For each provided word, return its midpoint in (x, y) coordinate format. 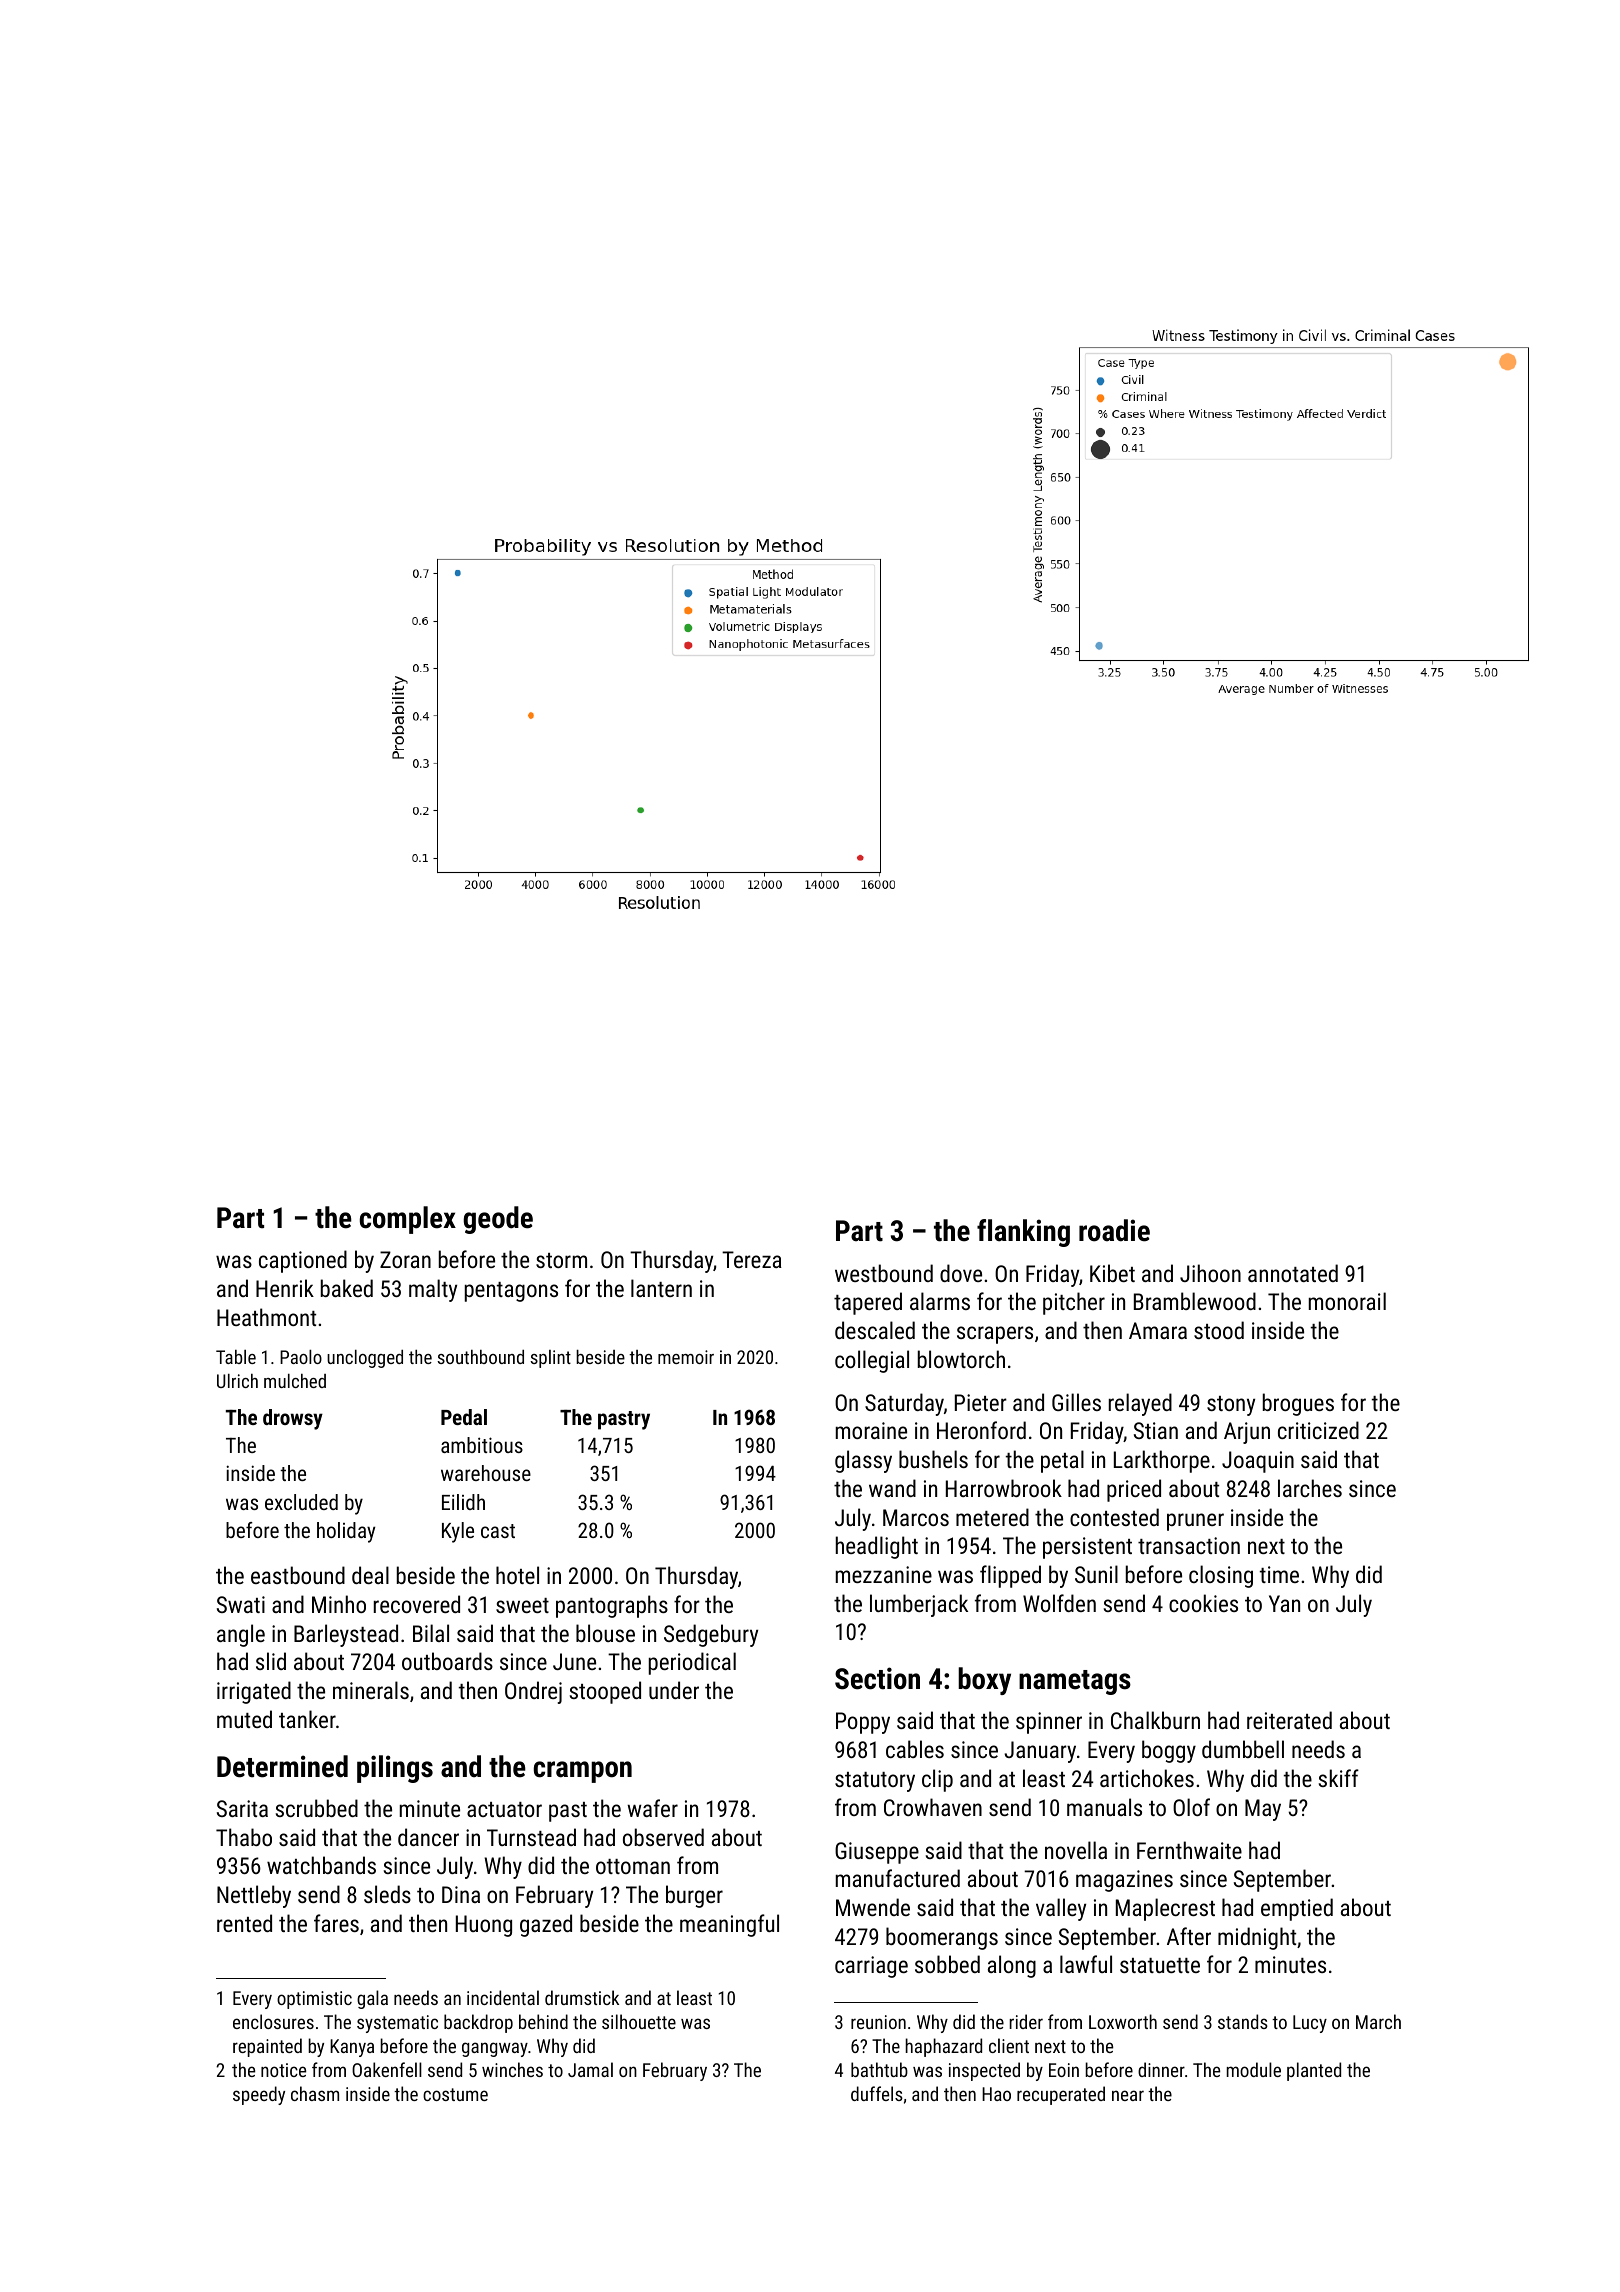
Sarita (242, 1808)
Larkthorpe (1162, 1461)
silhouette (639, 2021)
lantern (661, 1288)
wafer (652, 1808)
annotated (1293, 1273)
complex (407, 1220)
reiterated (1289, 1720)
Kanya (352, 2048)
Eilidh (463, 1502)
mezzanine (884, 1574)
